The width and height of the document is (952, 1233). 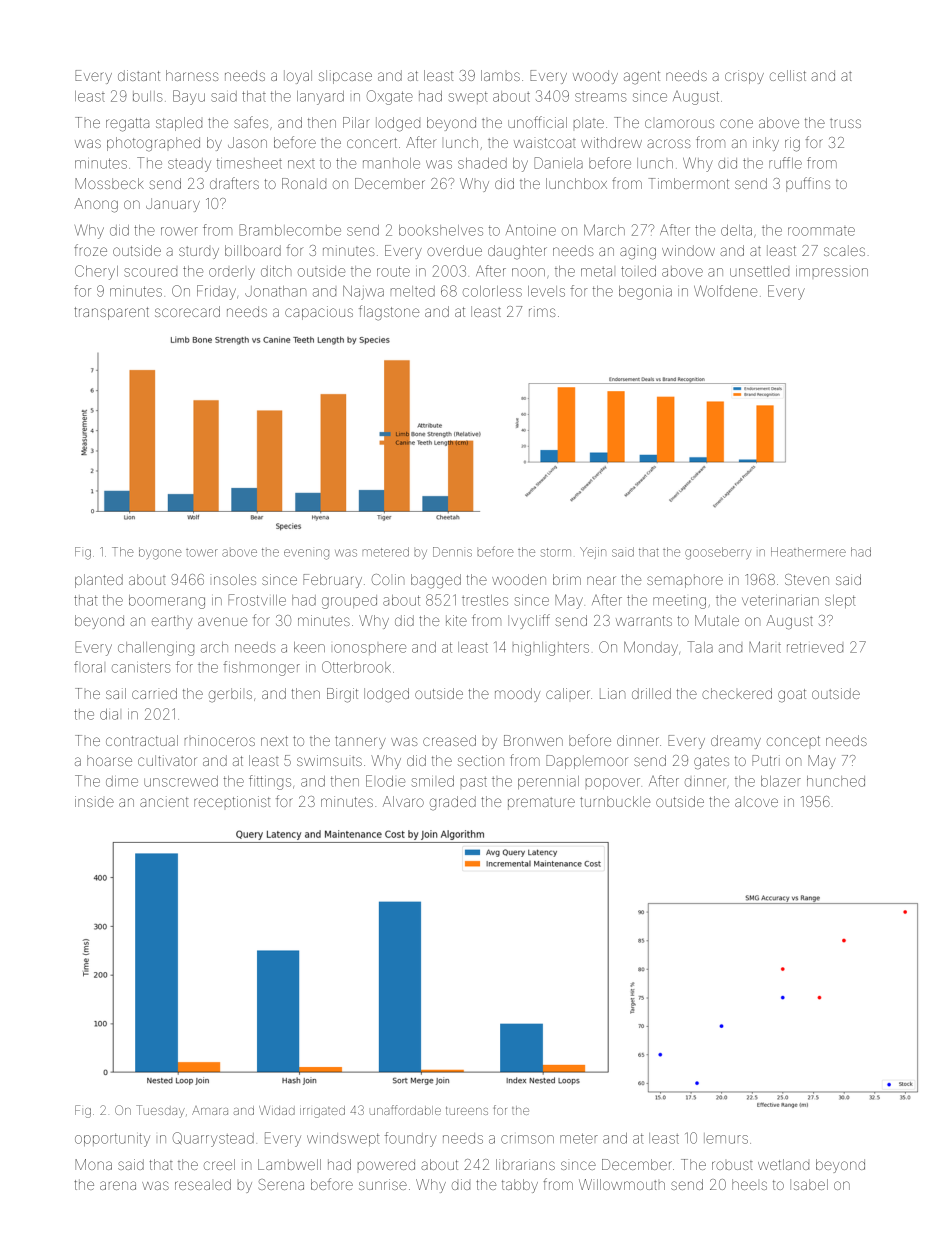 What do you see at coordinates (393, 271) in the document?
I see `route` at bounding box center [393, 271].
